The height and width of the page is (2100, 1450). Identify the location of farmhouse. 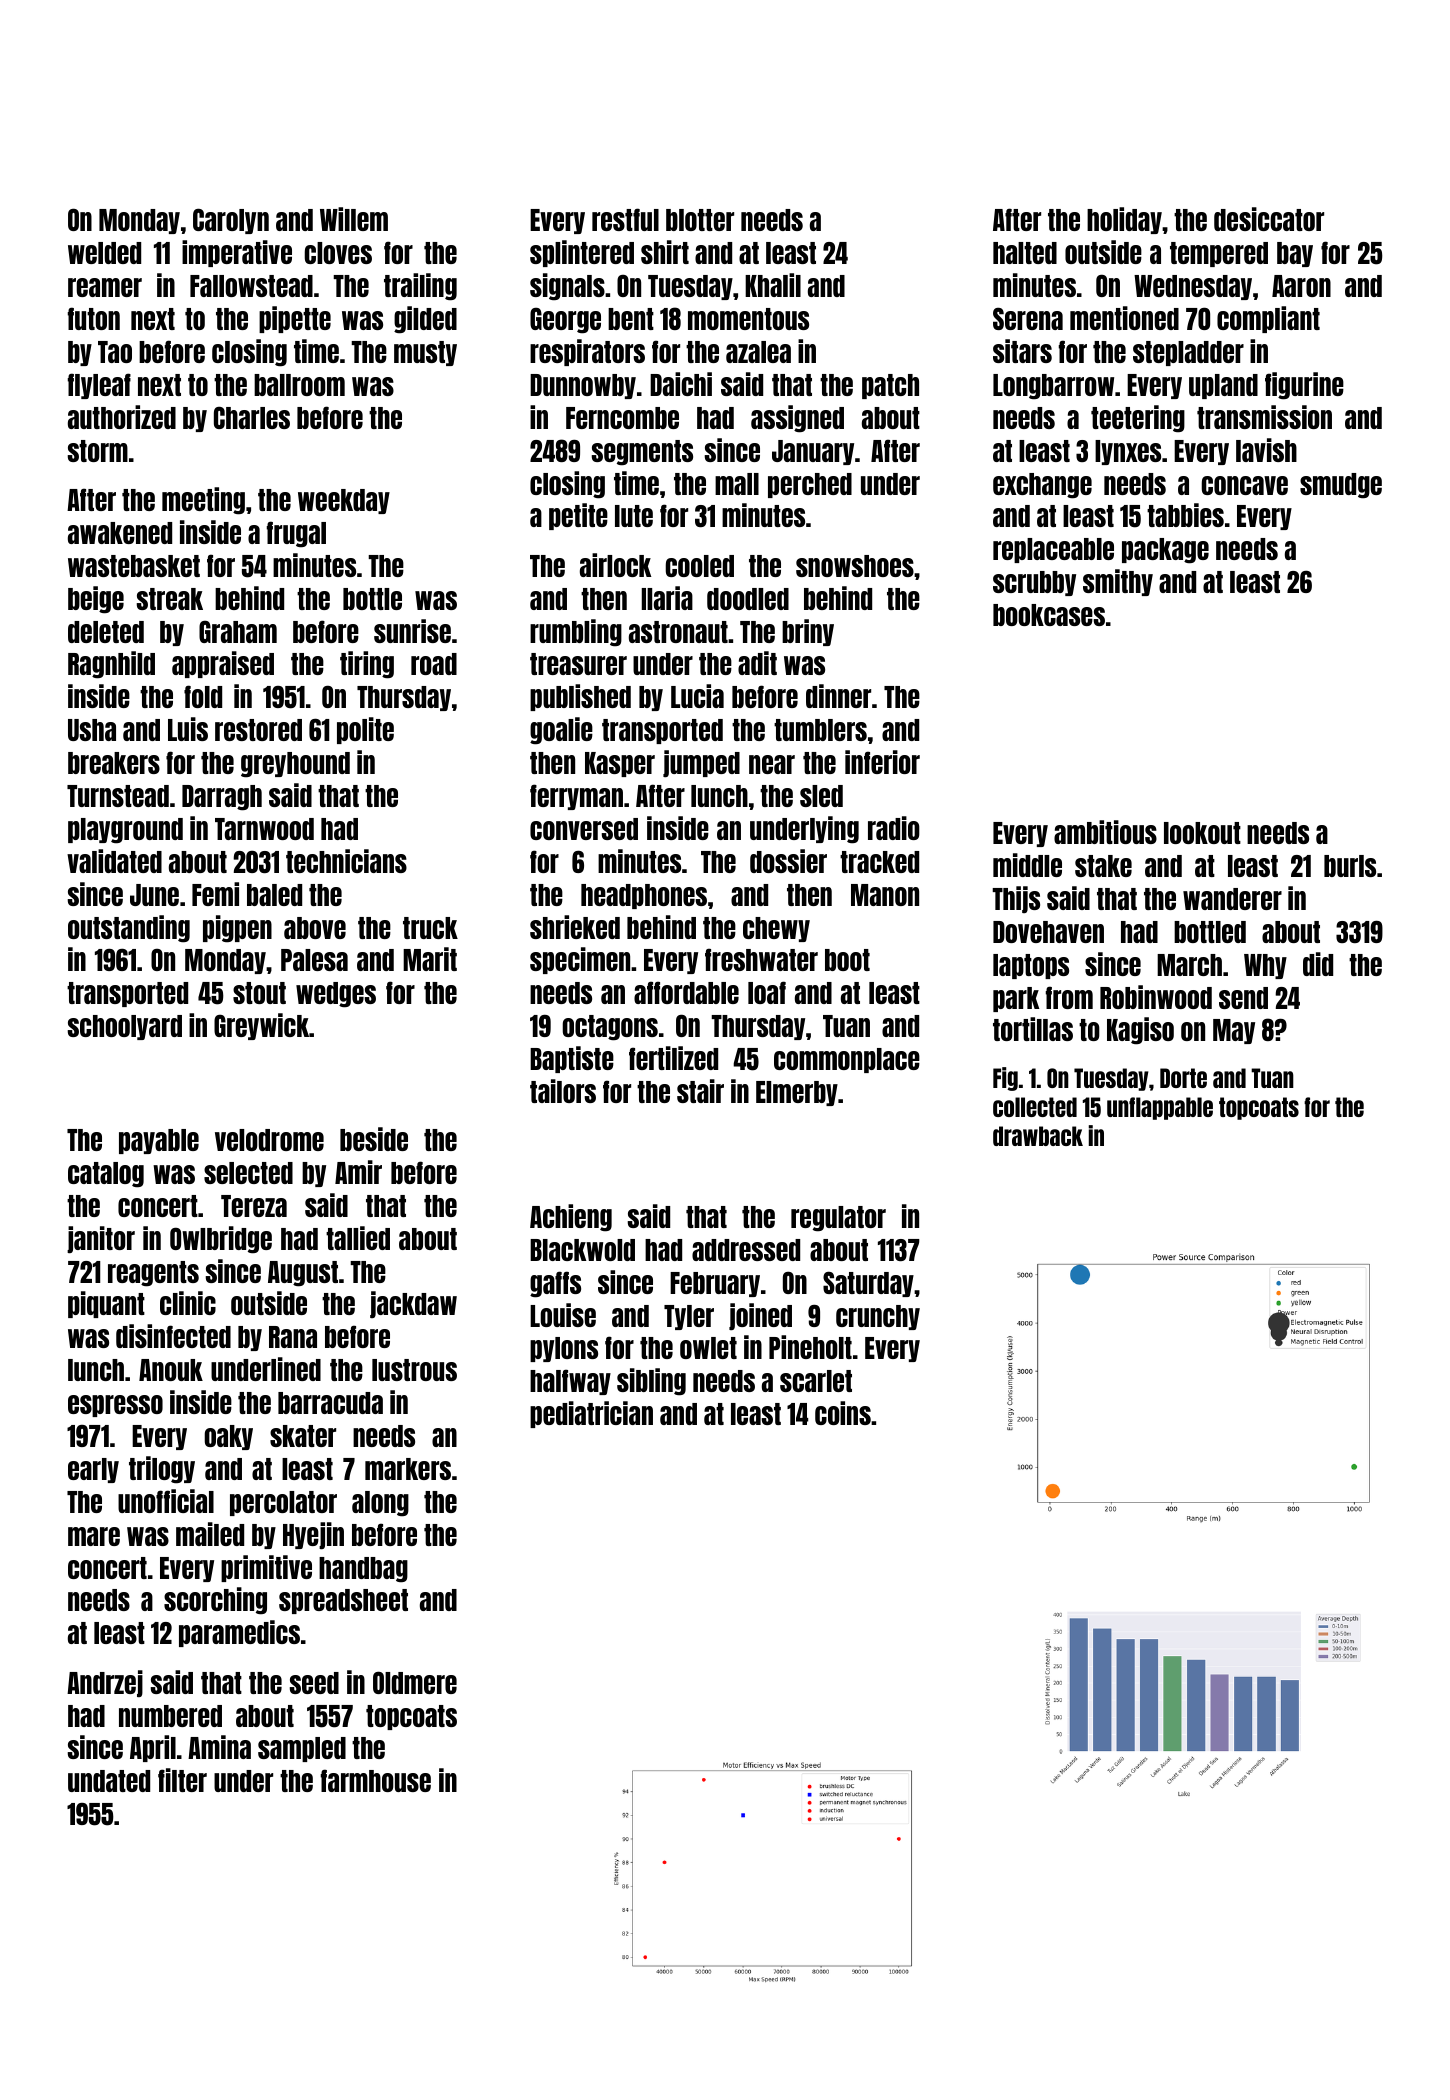
(376, 1780).
